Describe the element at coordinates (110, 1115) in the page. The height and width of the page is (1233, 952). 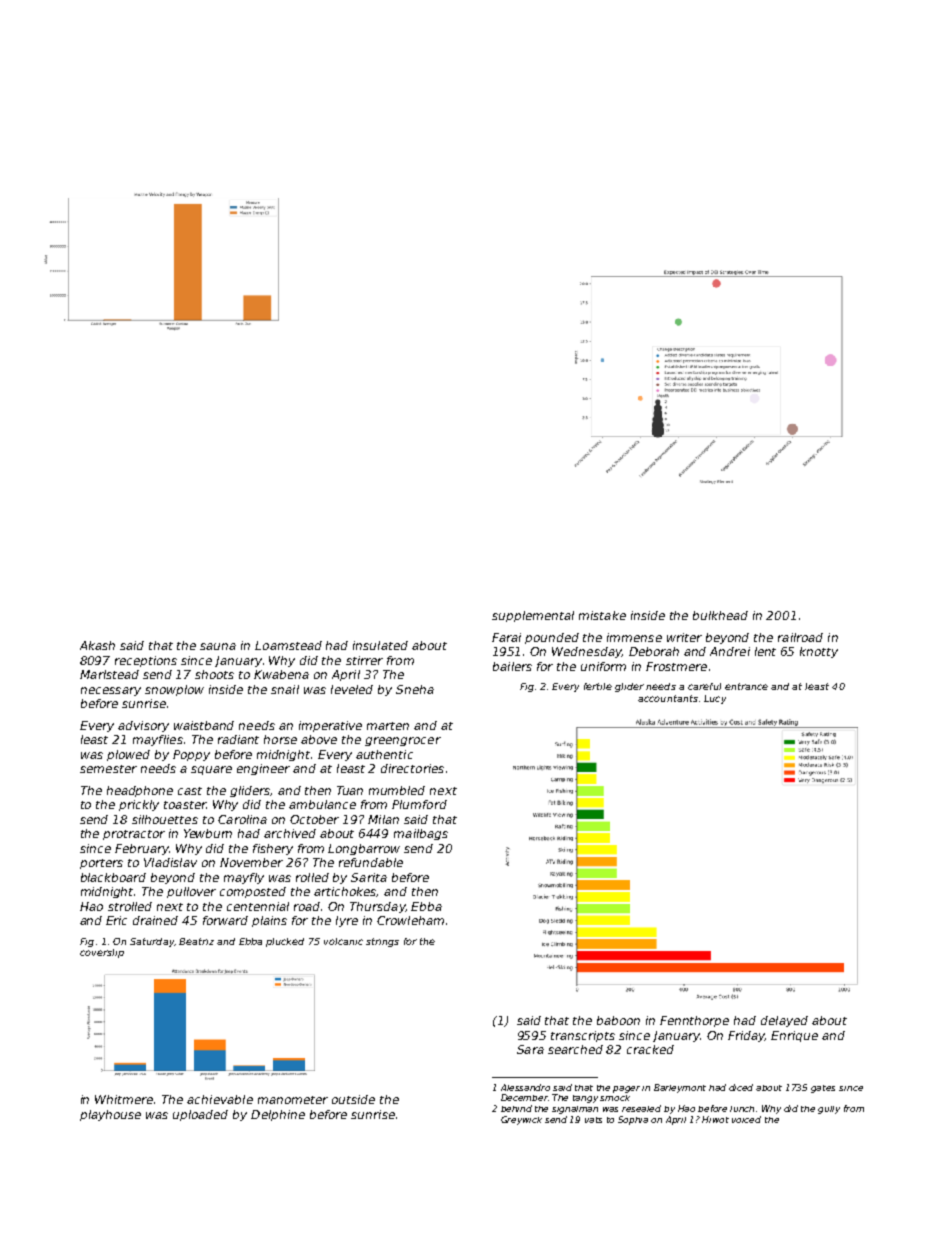
I see `playhouse` at that location.
